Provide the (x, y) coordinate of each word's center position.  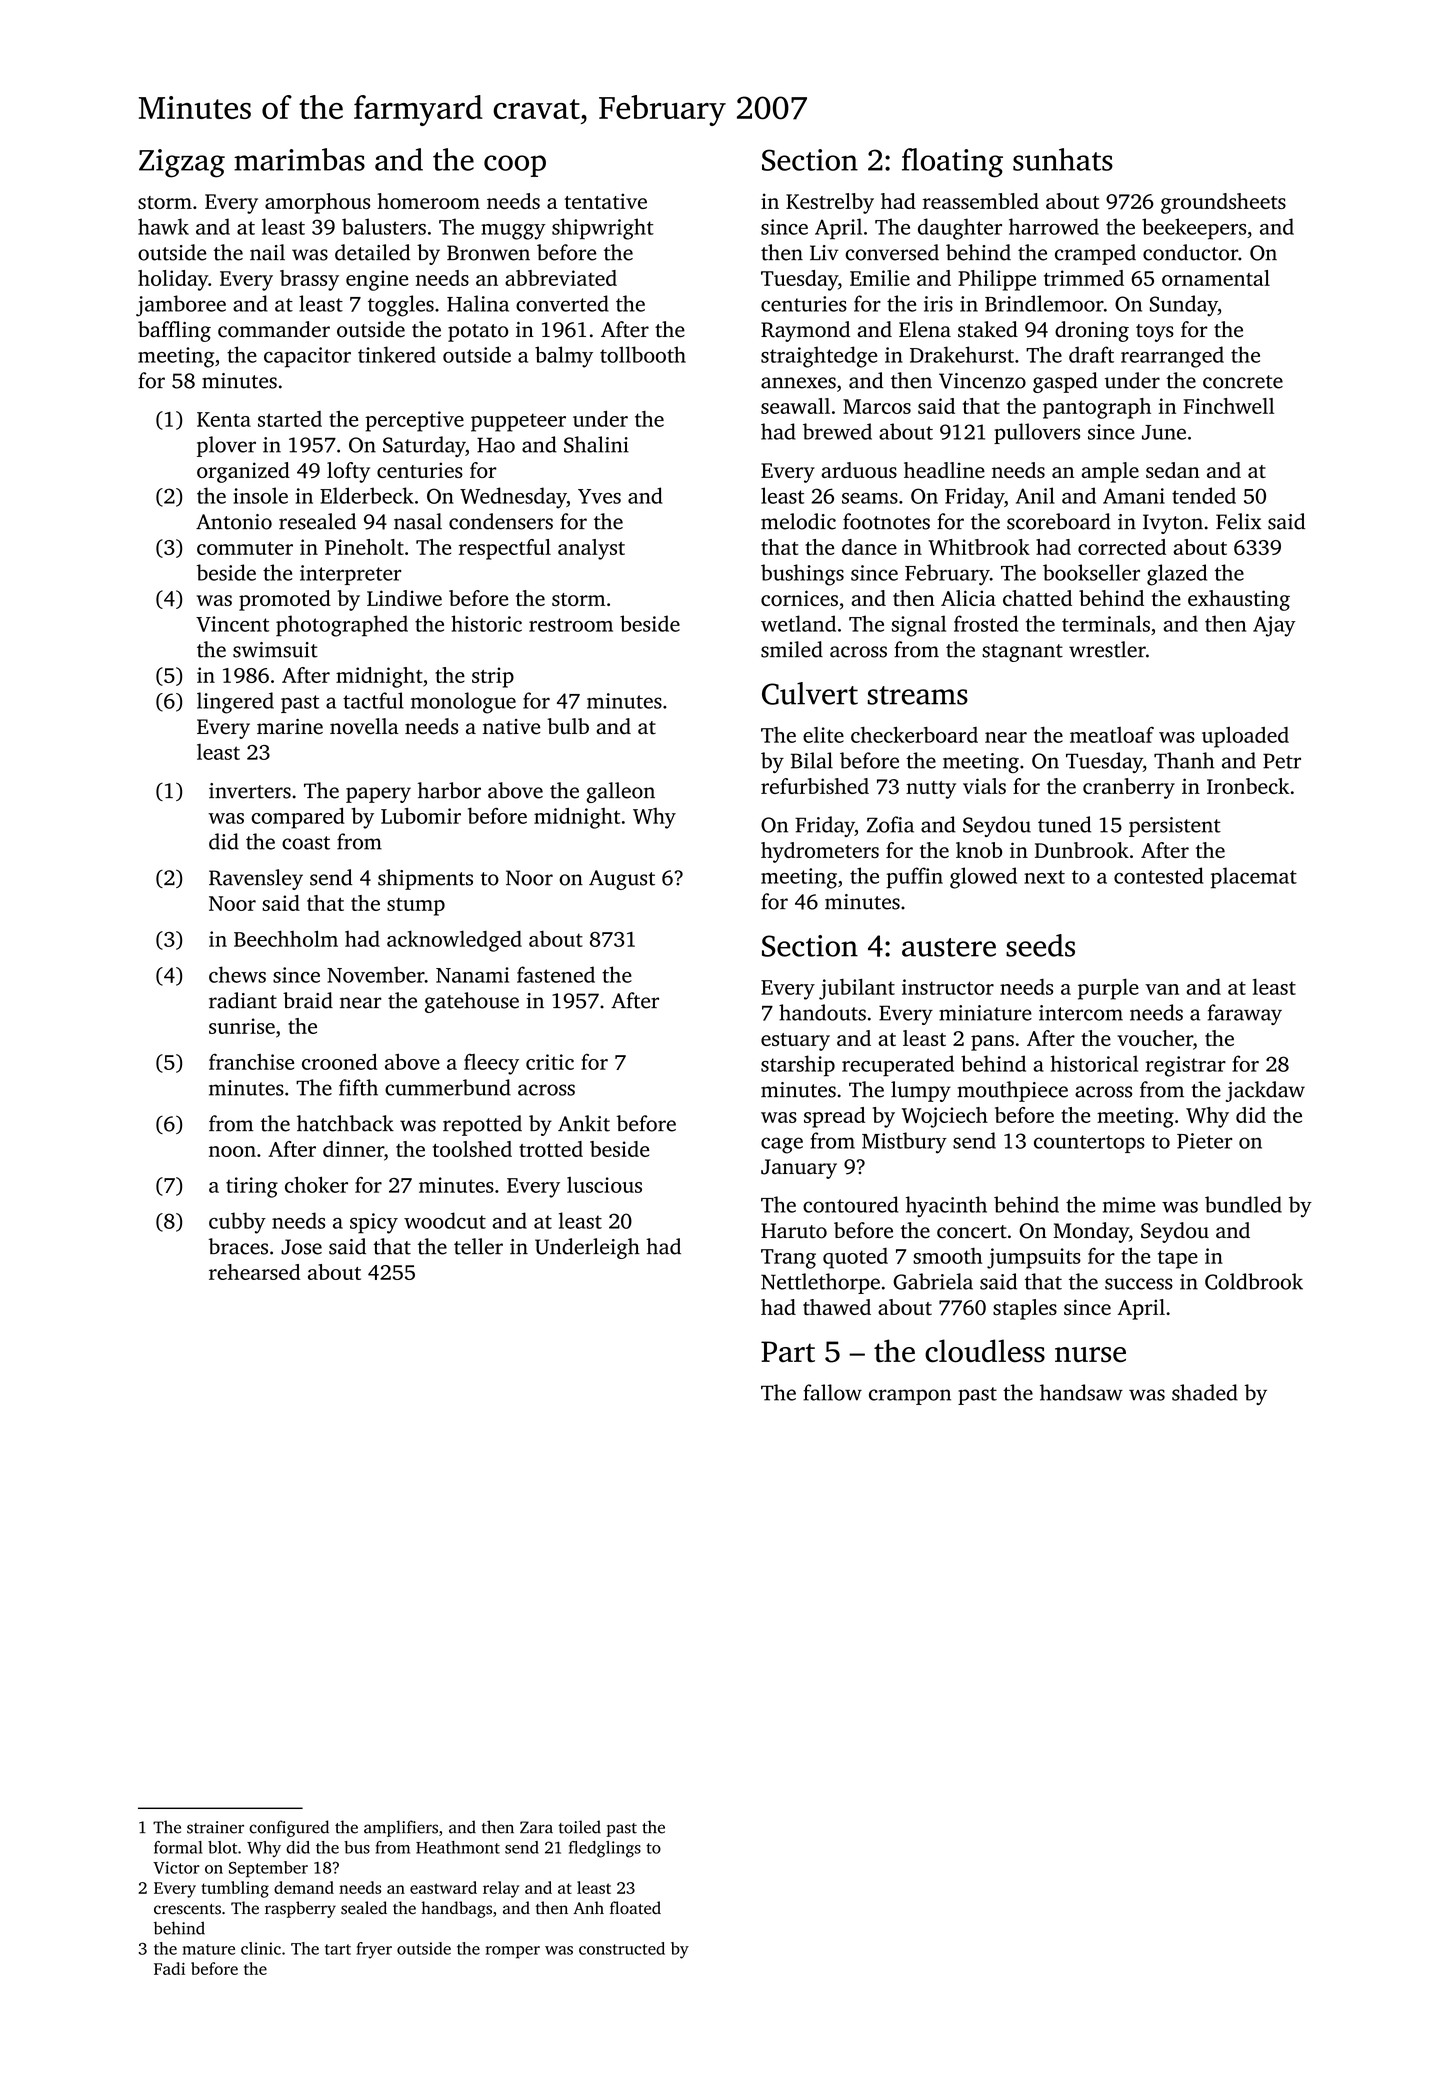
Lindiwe (404, 598)
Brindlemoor (1044, 303)
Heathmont (458, 1847)
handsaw (1081, 1392)
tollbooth (643, 354)
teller (478, 1246)
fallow (832, 1392)
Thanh (1184, 760)
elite (823, 735)
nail (267, 252)
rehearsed (254, 1272)
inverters (250, 791)
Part (788, 1351)
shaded (1205, 1392)
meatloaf (1112, 735)
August (622, 880)
